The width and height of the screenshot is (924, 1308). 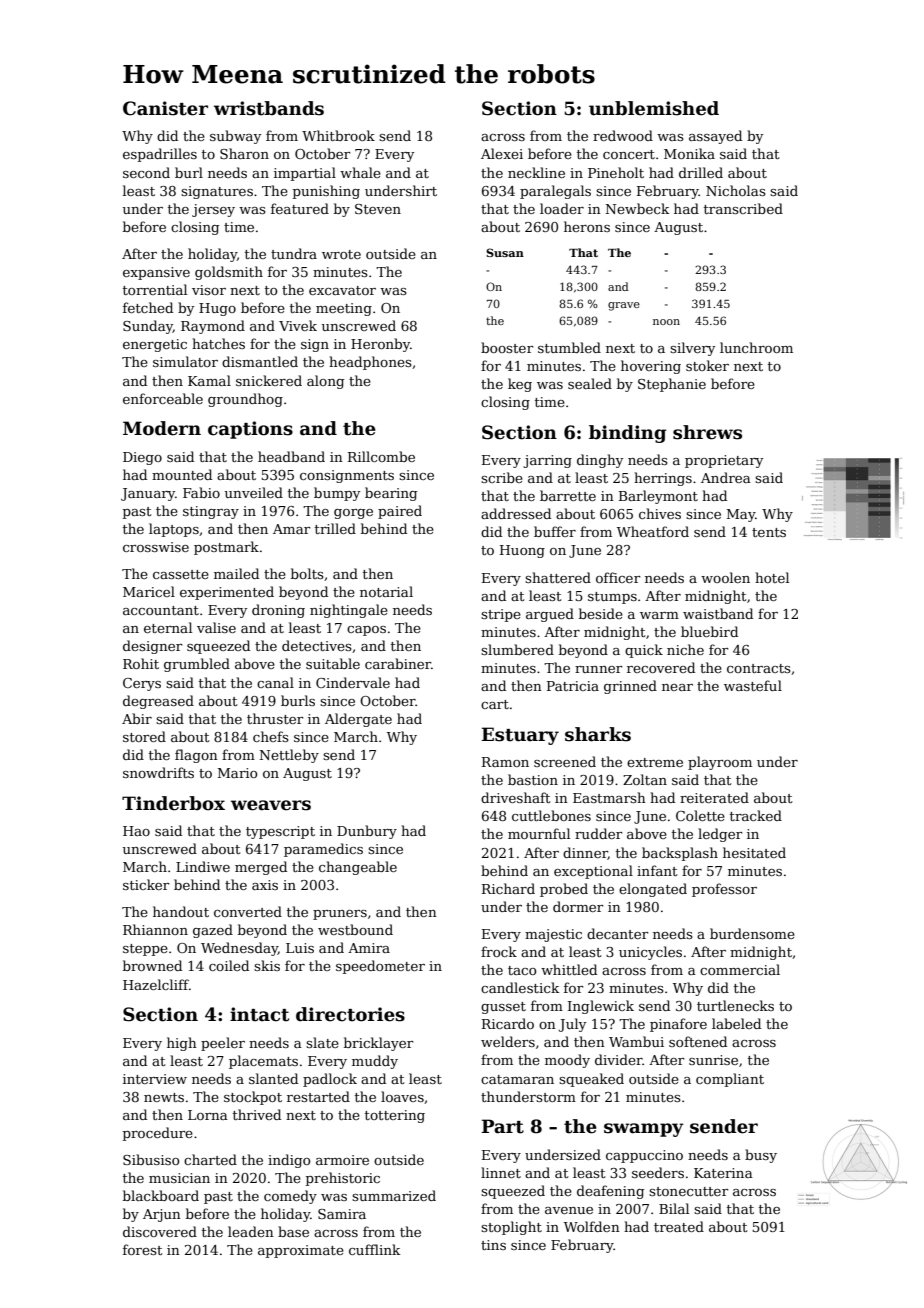 What do you see at coordinates (269, 108) in the screenshot?
I see `wristbands` at bounding box center [269, 108].
